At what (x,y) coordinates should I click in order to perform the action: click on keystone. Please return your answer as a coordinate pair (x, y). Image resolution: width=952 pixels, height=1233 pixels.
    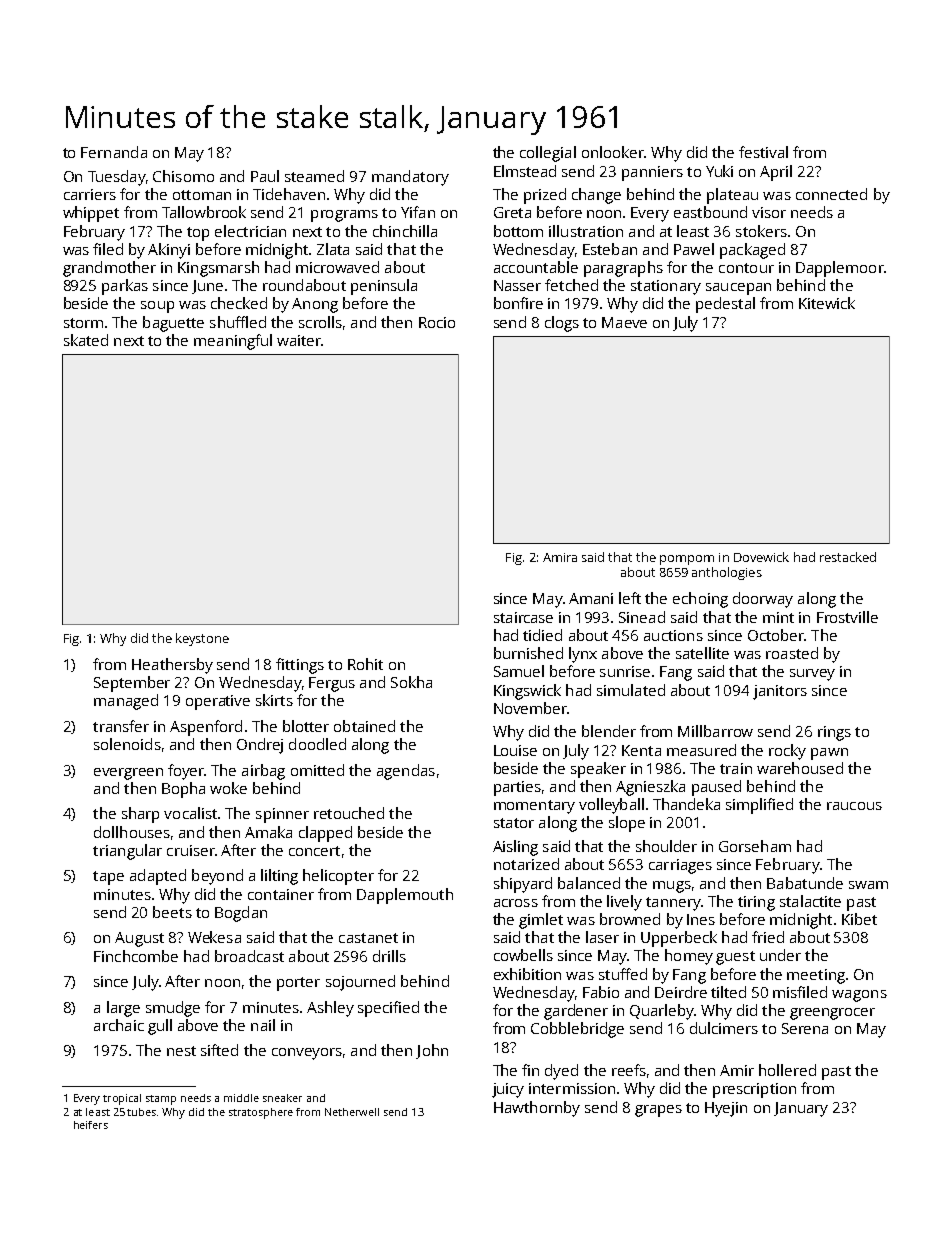
    Looking at the image, I should click on (202, 639).
